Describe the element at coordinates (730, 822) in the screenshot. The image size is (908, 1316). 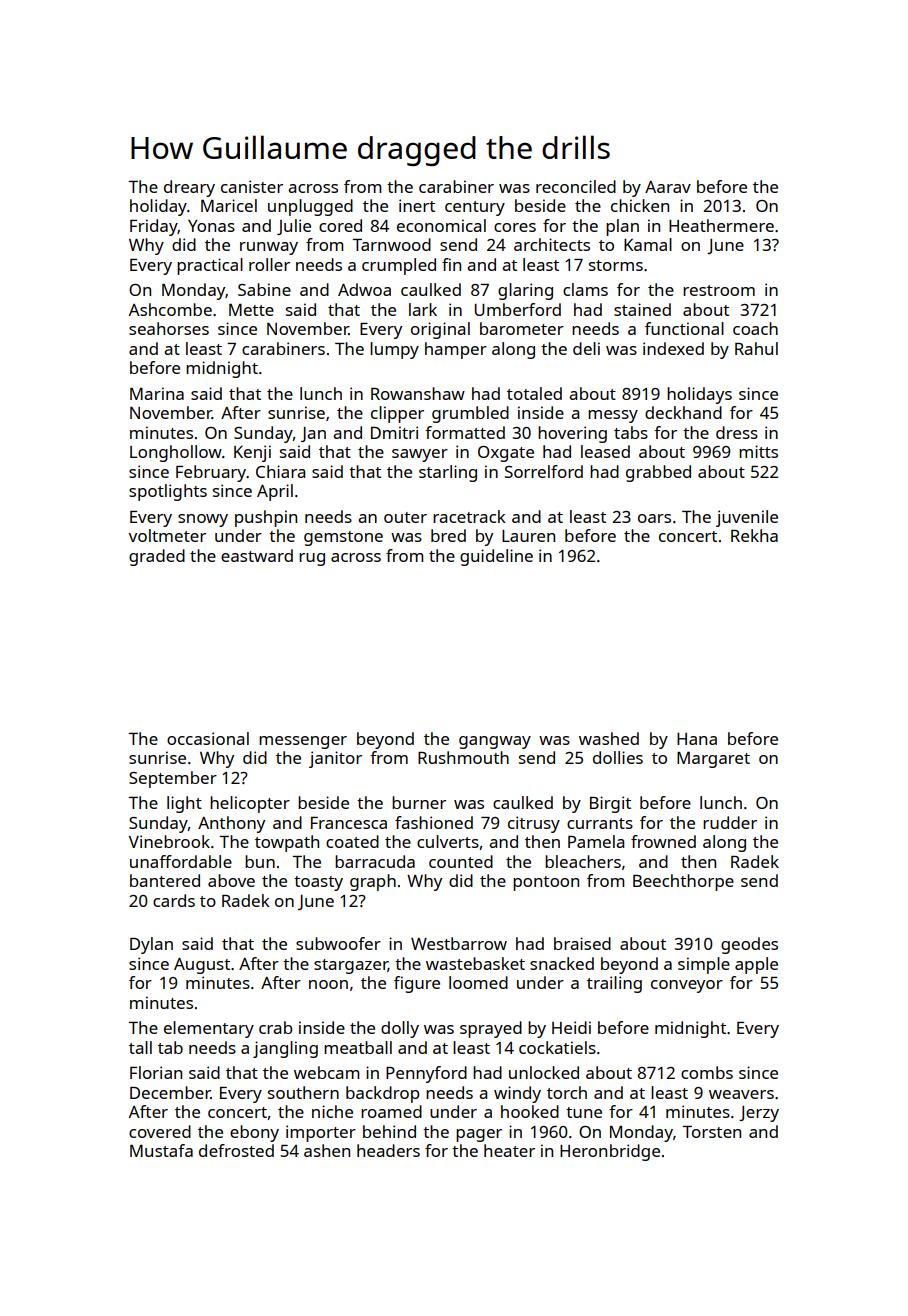
I see `rudder` at that location.
